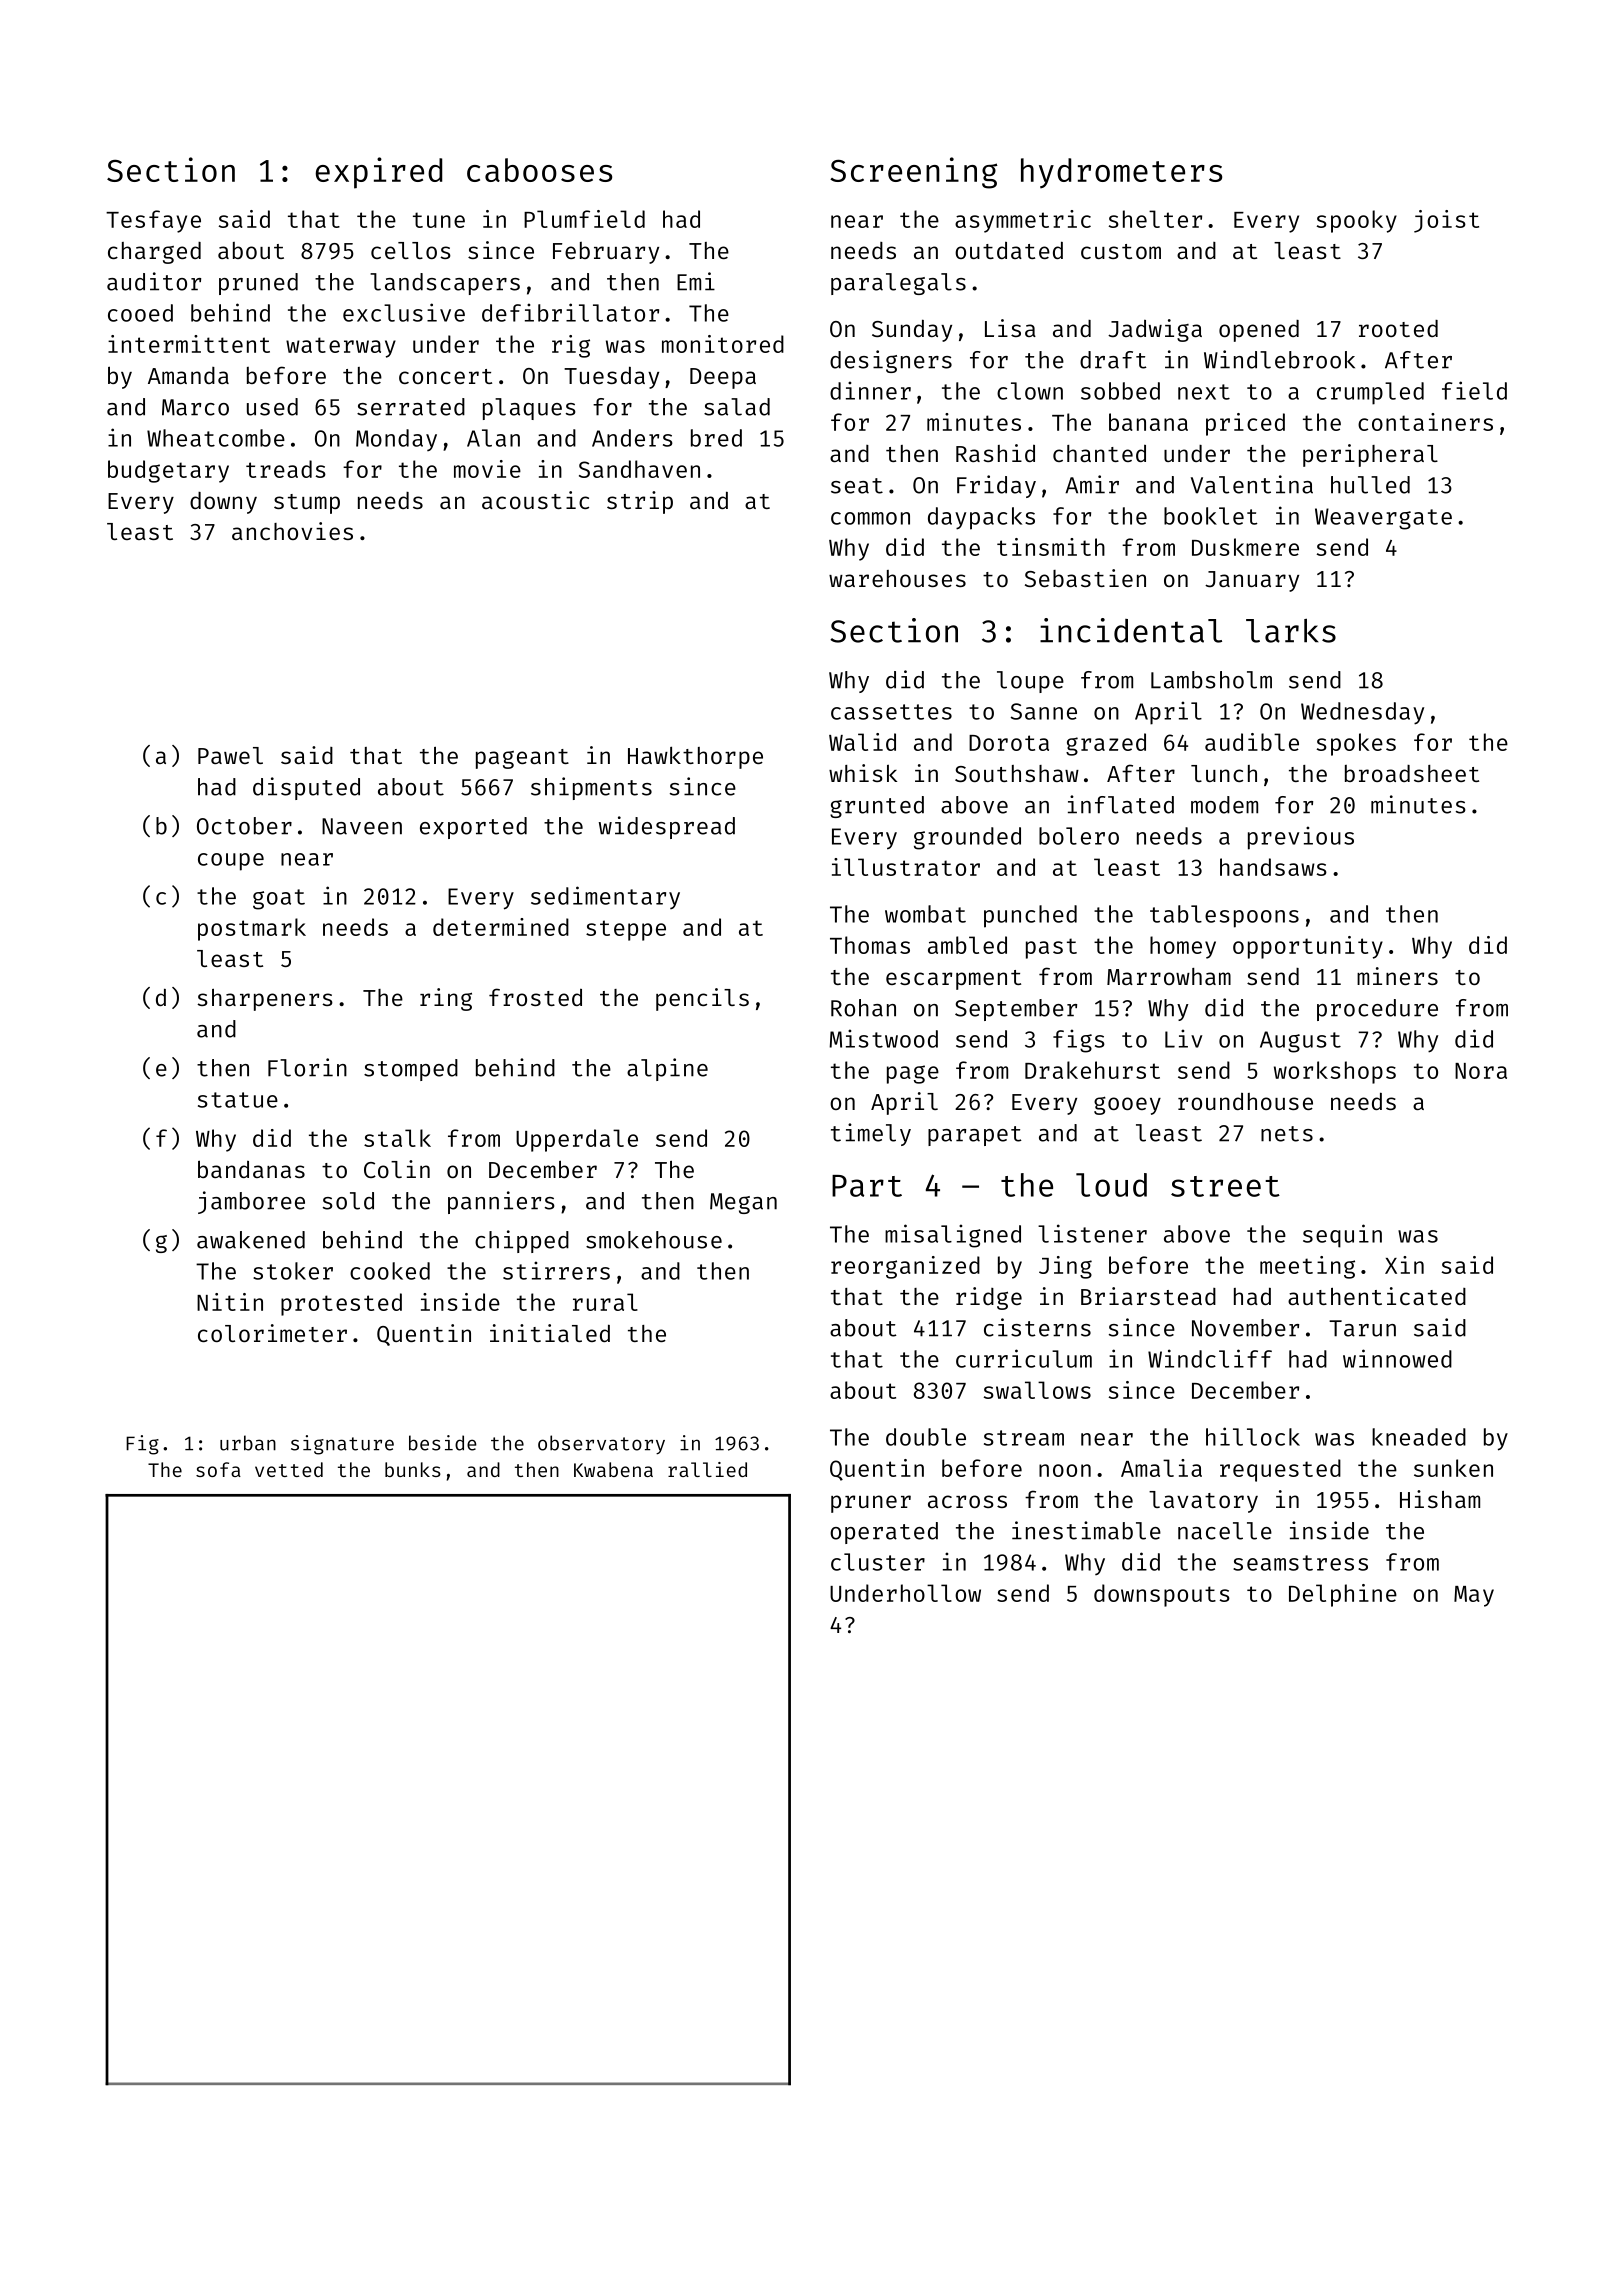 The width and height of the screenshot is (1620, 2292). What do you see at coordinates (1440, 1499) in the screenshot?
I see `Hisham` at bounding box center [1440, 1499].
